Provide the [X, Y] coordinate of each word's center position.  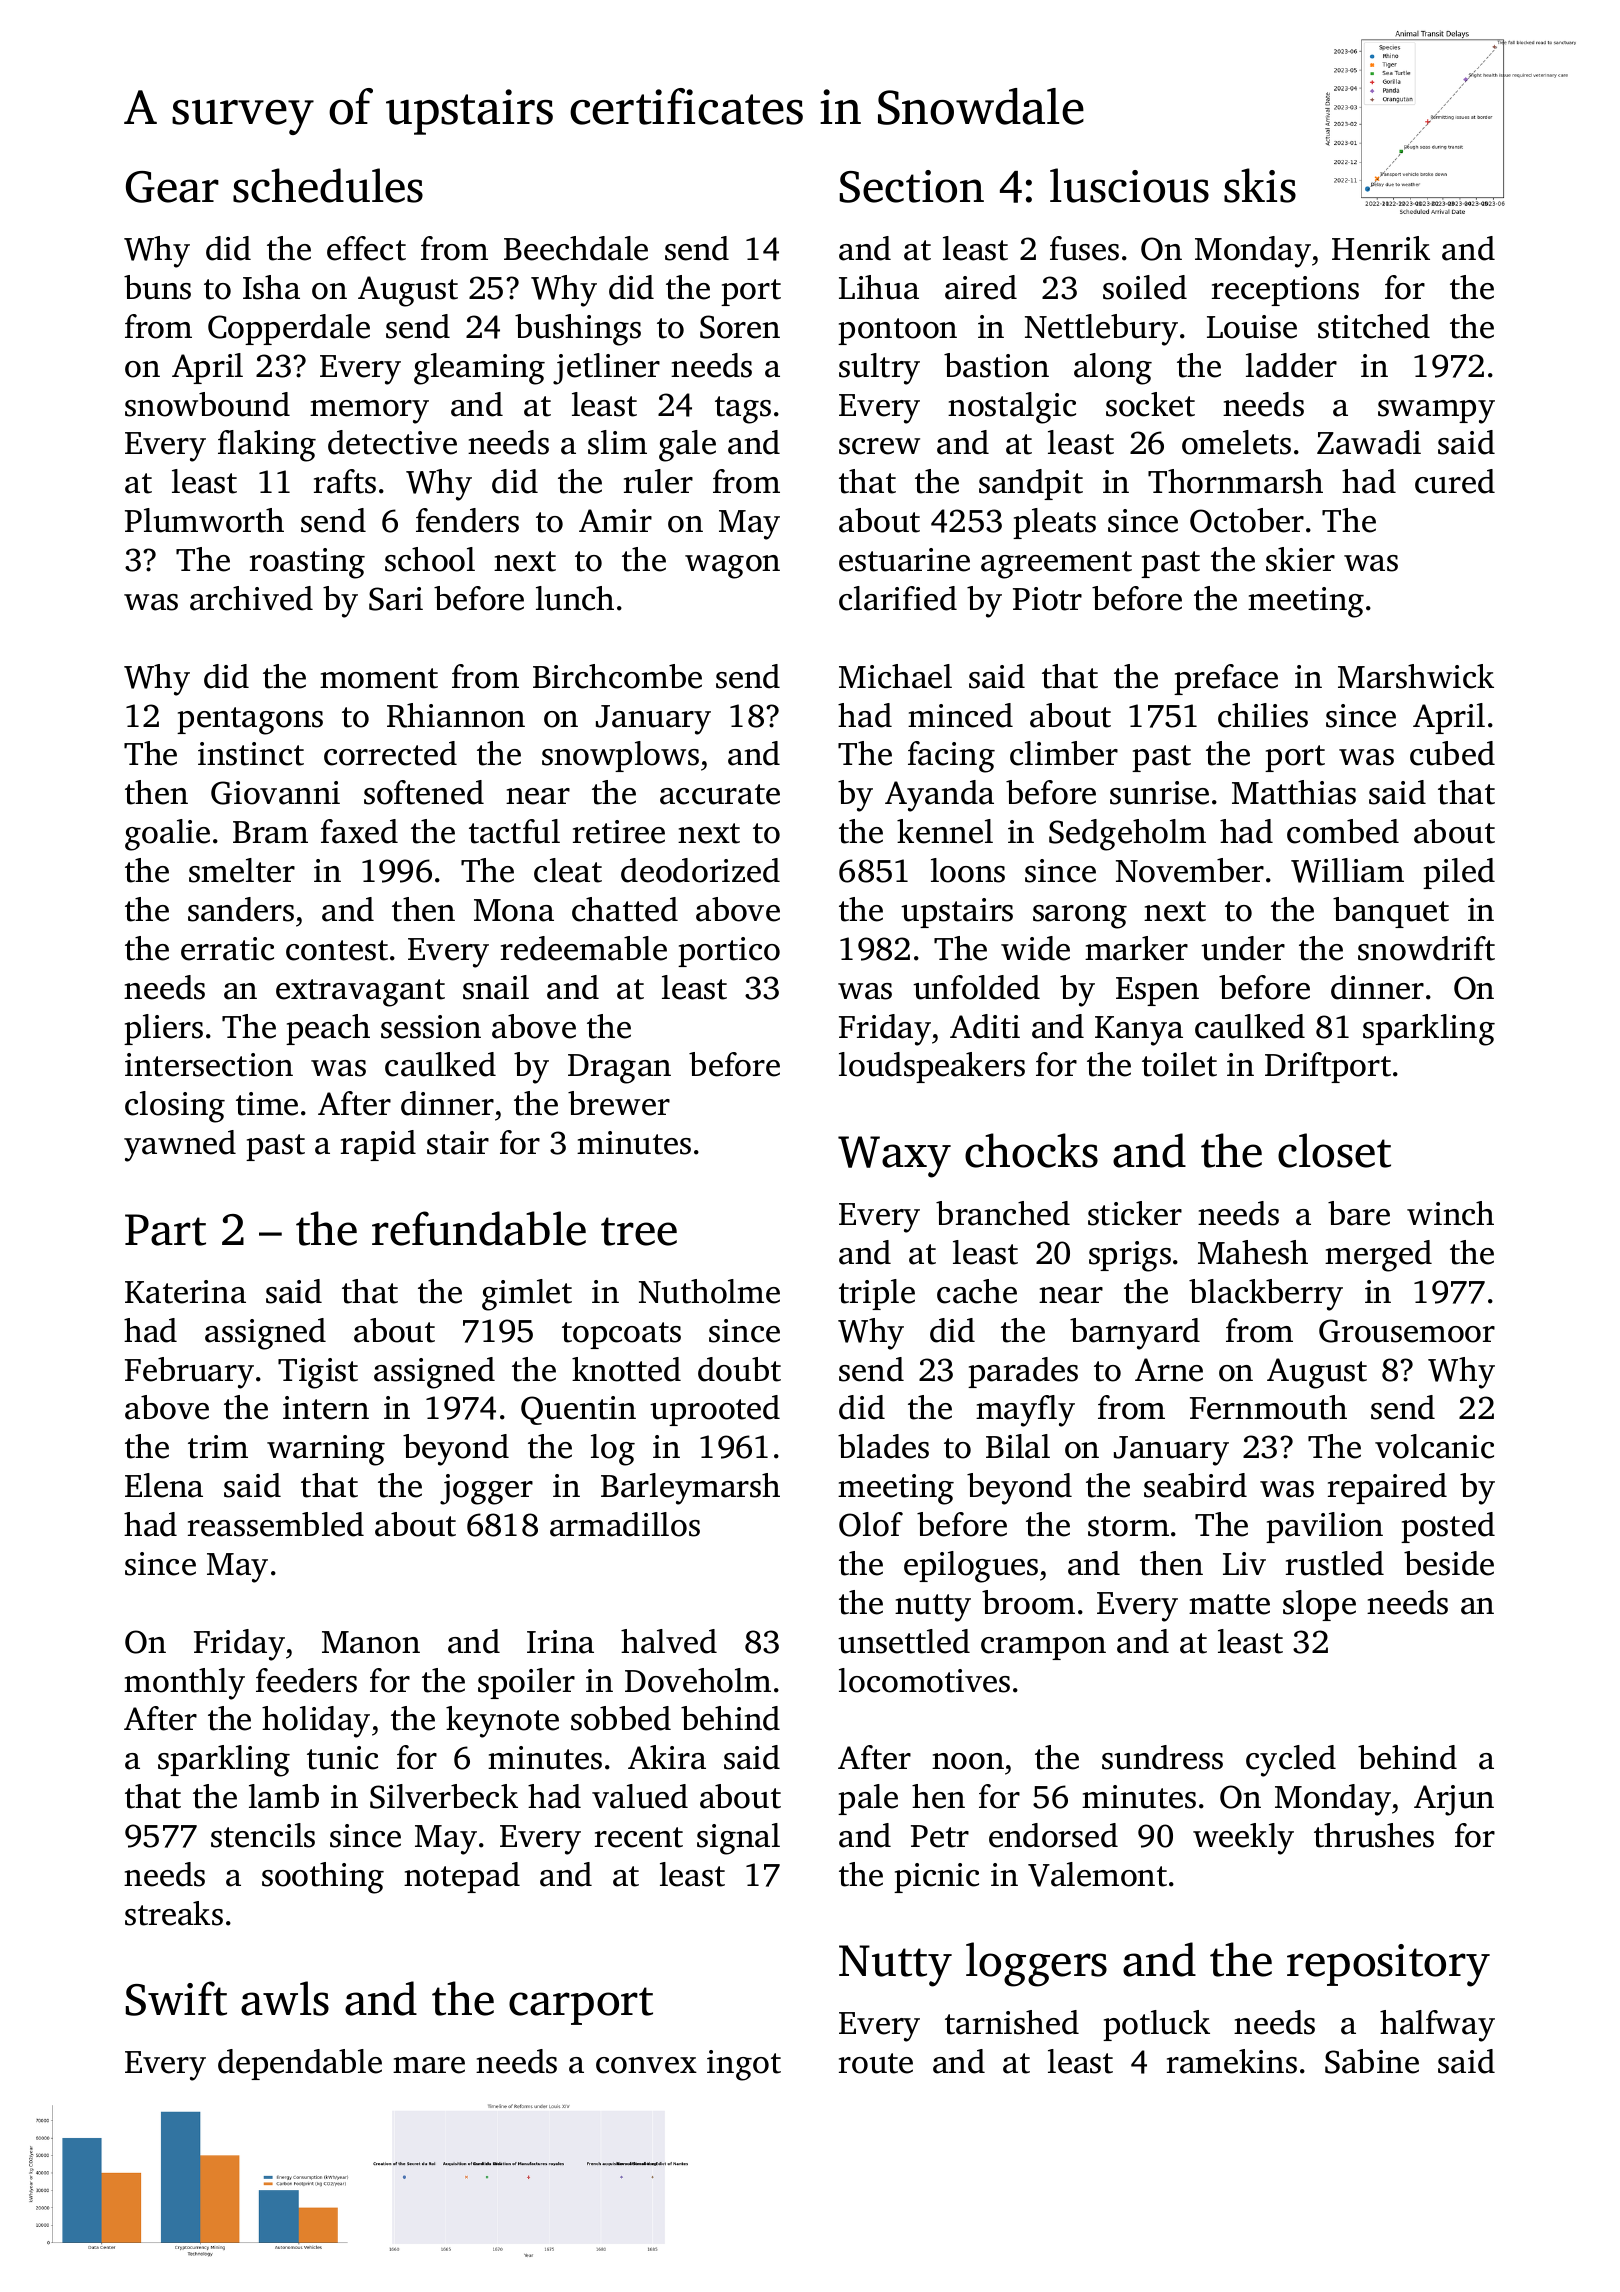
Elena [164, 1485]
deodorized [700, 870]
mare [429, 2065]
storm [1128, 1526]
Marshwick [1416, 676]
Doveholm [698, 1680]
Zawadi [1369, 442]
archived [251, 598]
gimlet [527, 1295]
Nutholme [709, 1291]
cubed [1452, 753]
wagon [732, 567]
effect [366, 248]
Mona [514, 910]
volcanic [1434, 1446]
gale [687, 446]
